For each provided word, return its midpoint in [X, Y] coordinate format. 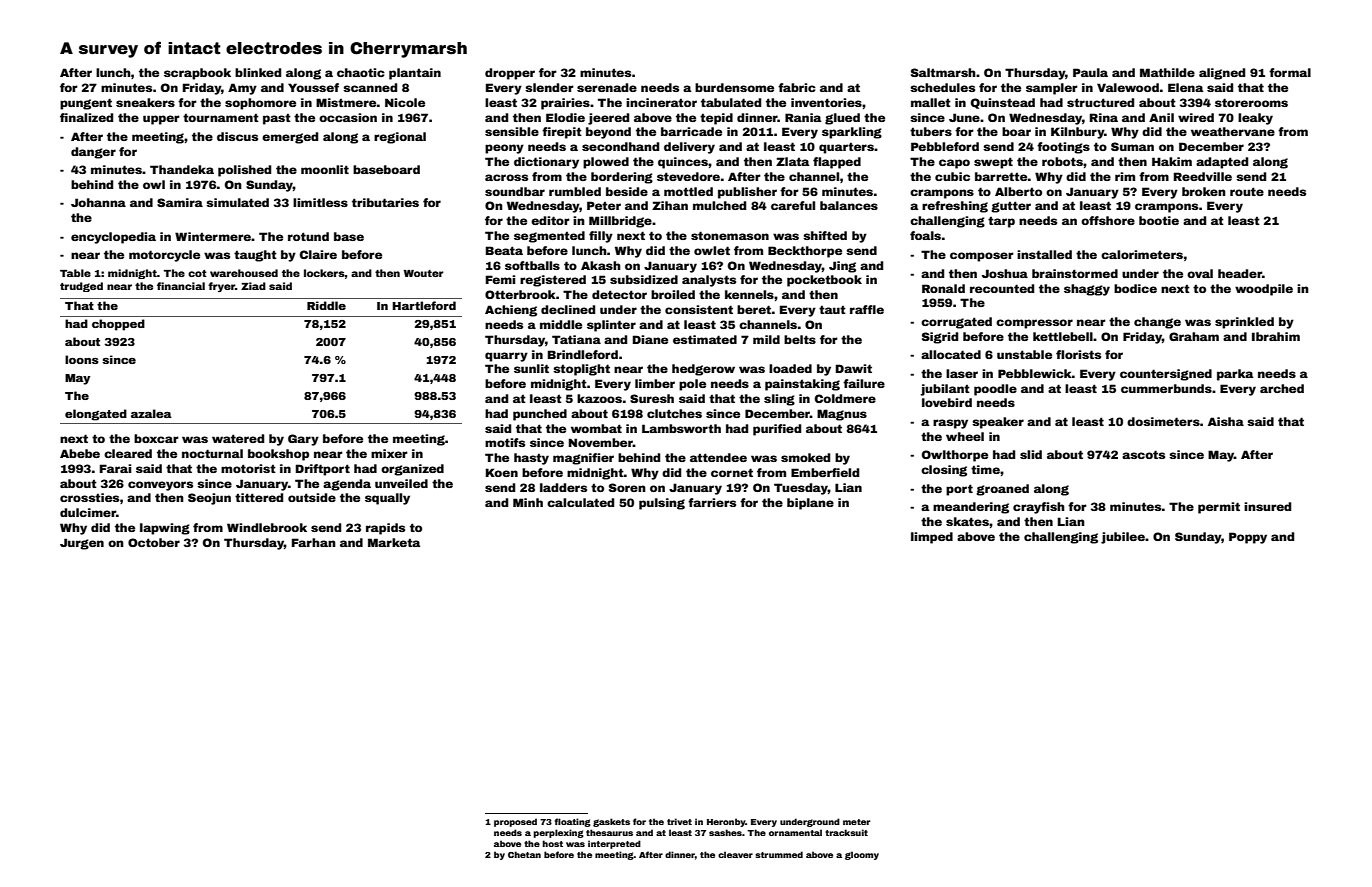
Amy [242, 89]
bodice [1135, 288]
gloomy [862, 855]
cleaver [735, 854]
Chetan [524, 854]
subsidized [644, 279]
